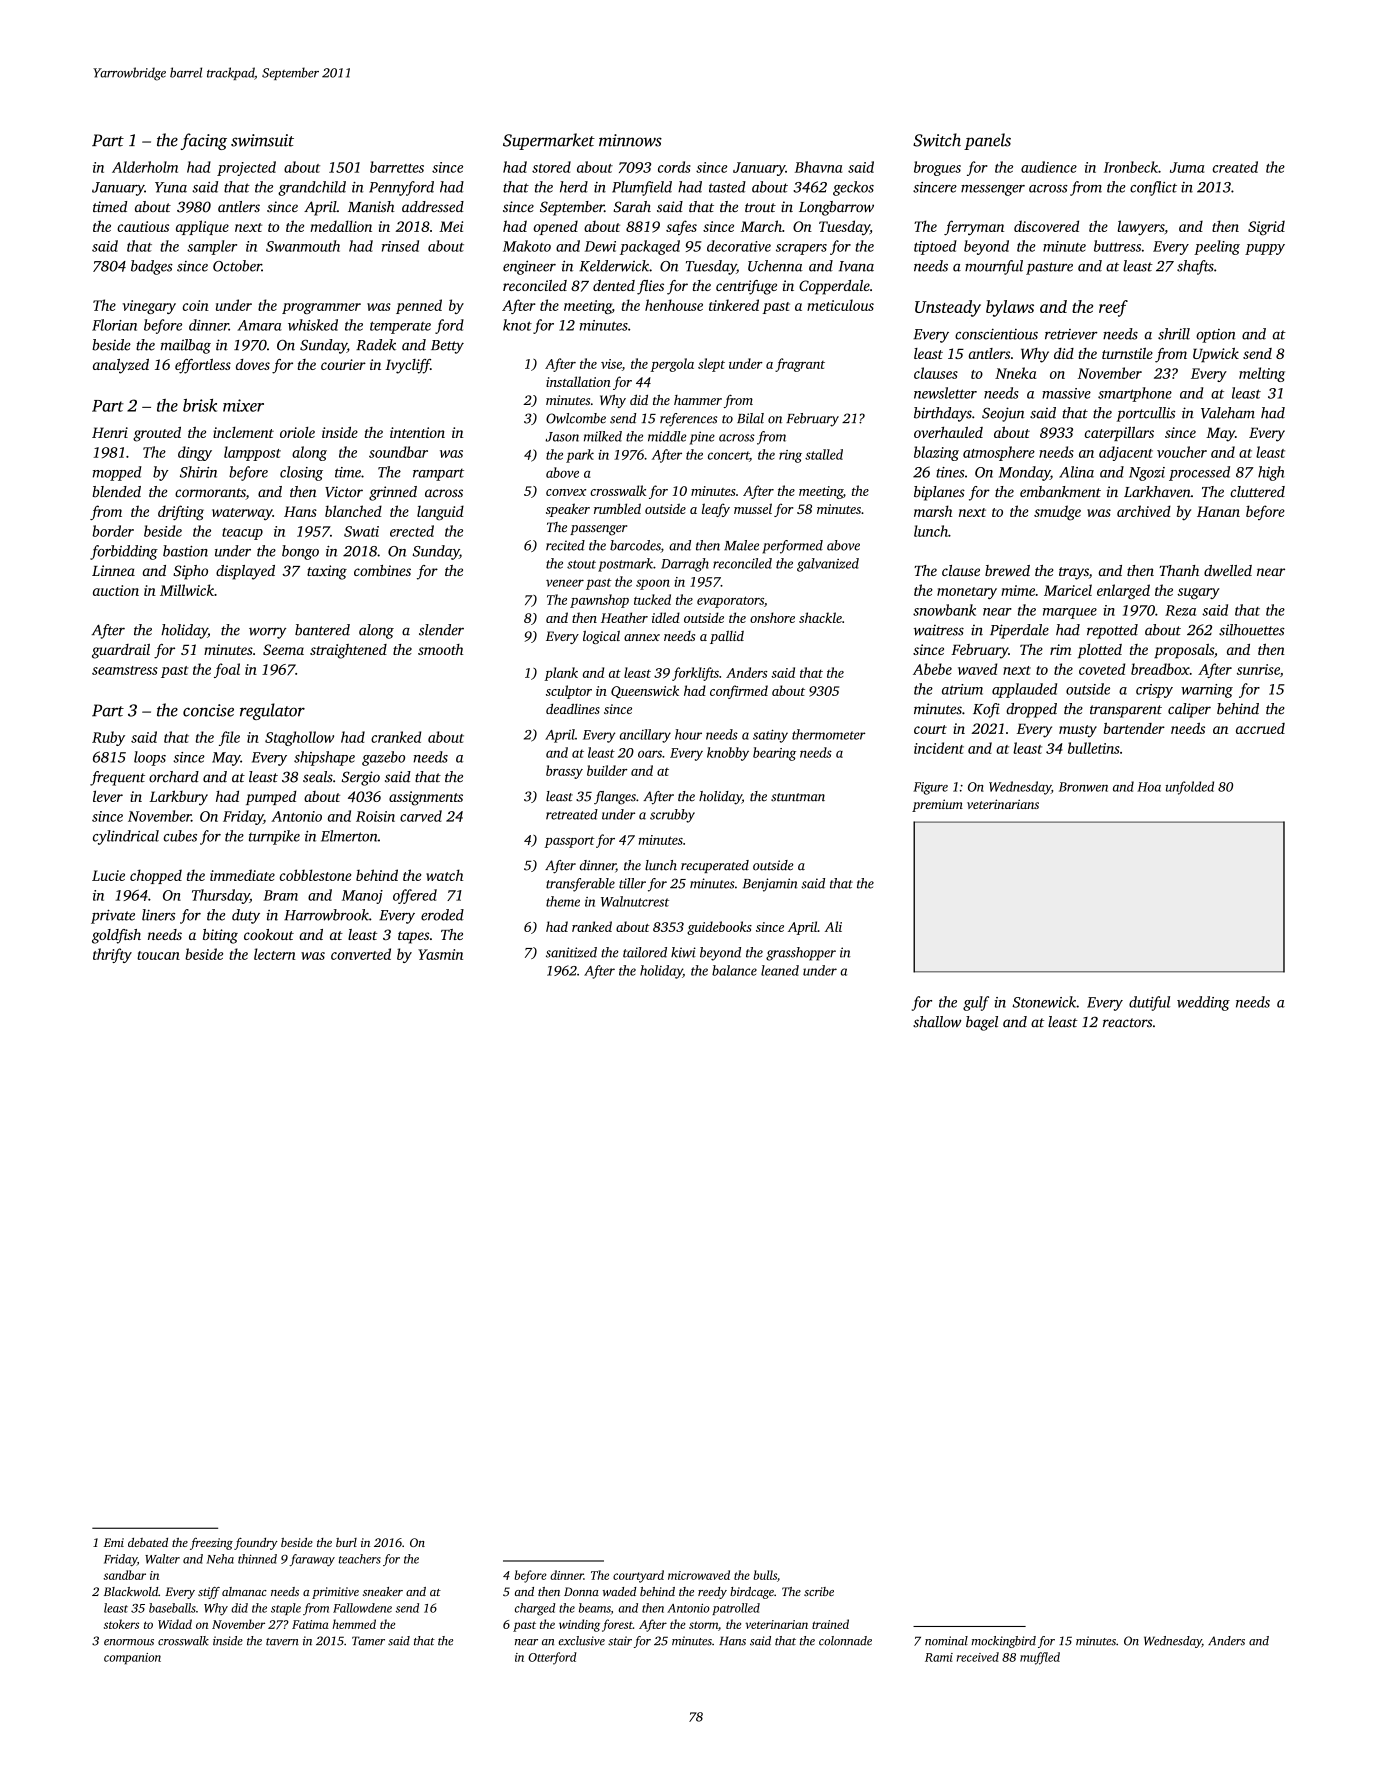 This screenshot has width=1377, height=1781. I want to click on minnows, so click(630, 140).
